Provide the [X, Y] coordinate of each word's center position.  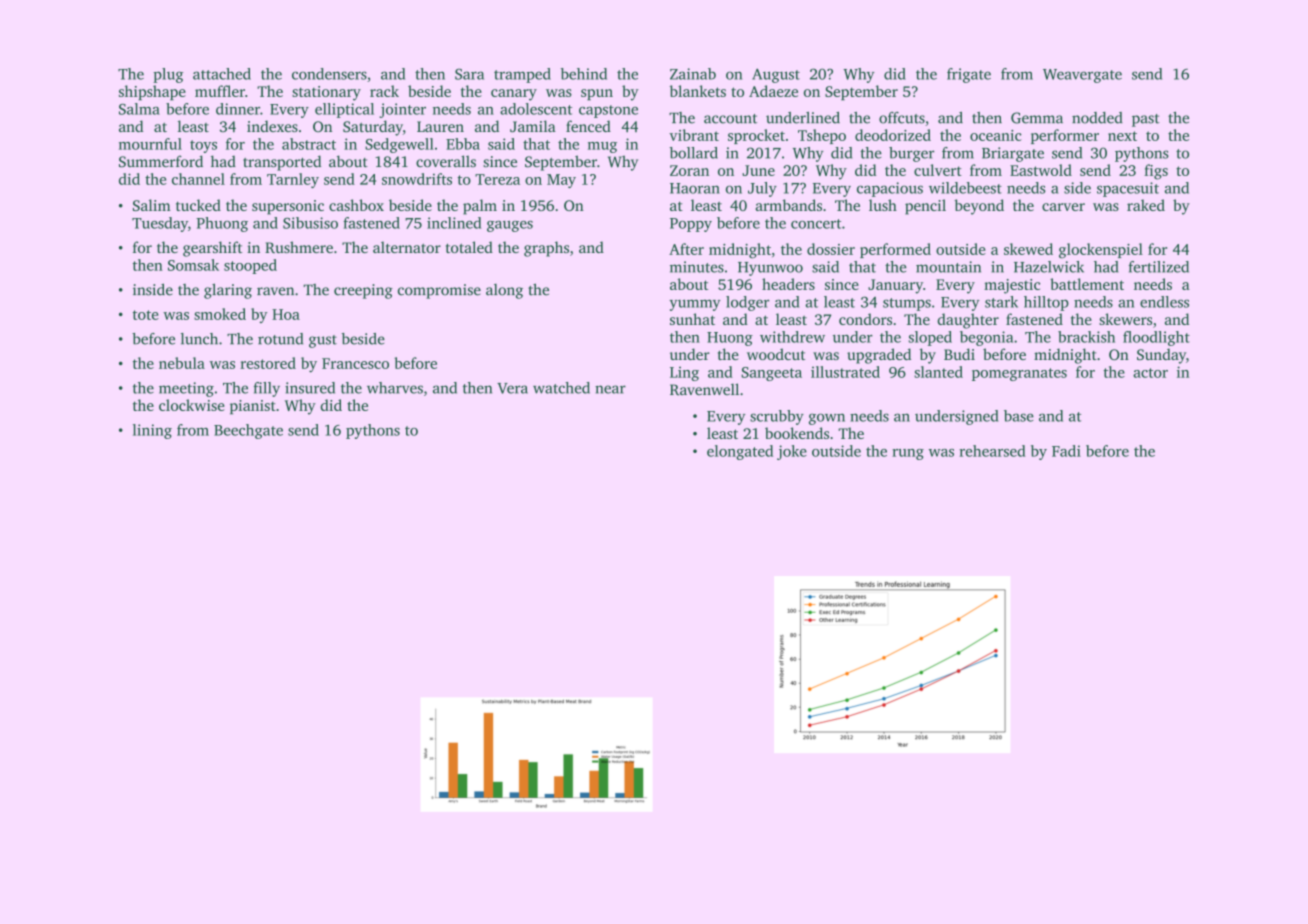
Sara [469, 74]
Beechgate [248, 431]
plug [168, 75]
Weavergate [1082, 76]
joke [792, 452]
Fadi [1066, 451]
